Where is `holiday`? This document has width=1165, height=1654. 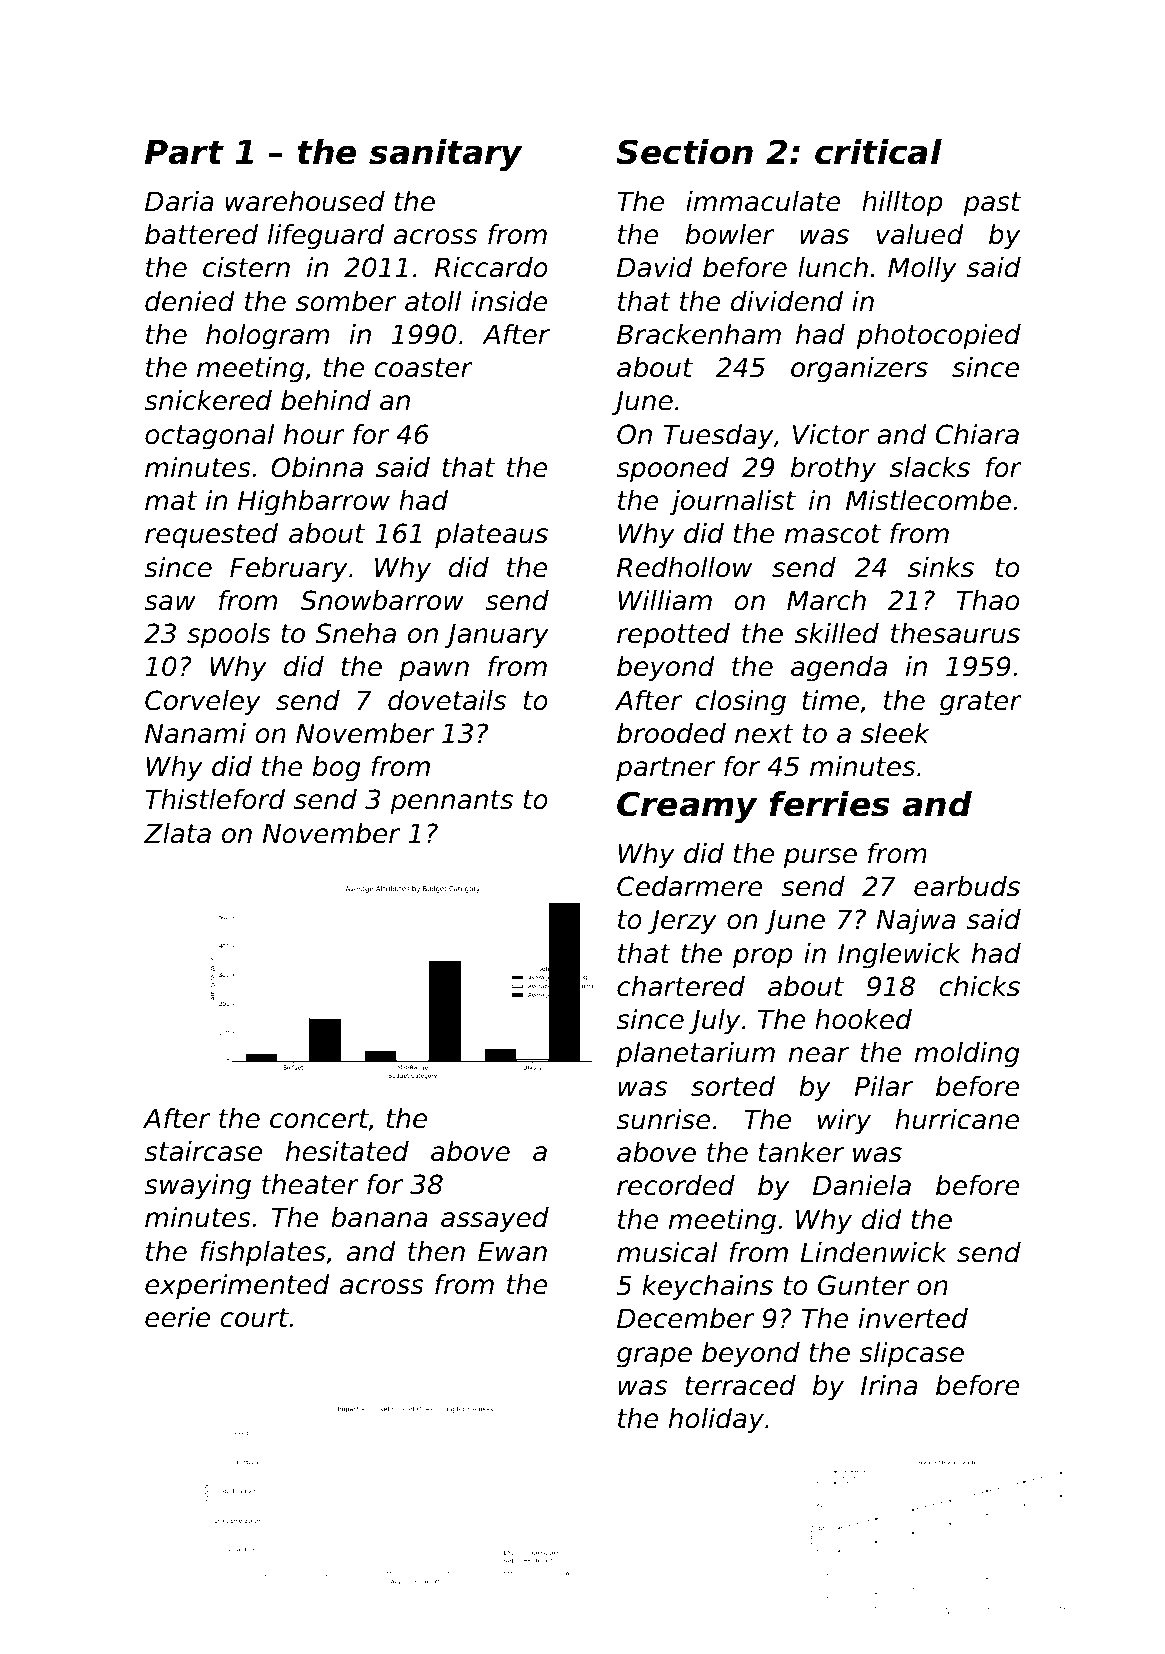 holiday is located at coordinates (716, 1421).
